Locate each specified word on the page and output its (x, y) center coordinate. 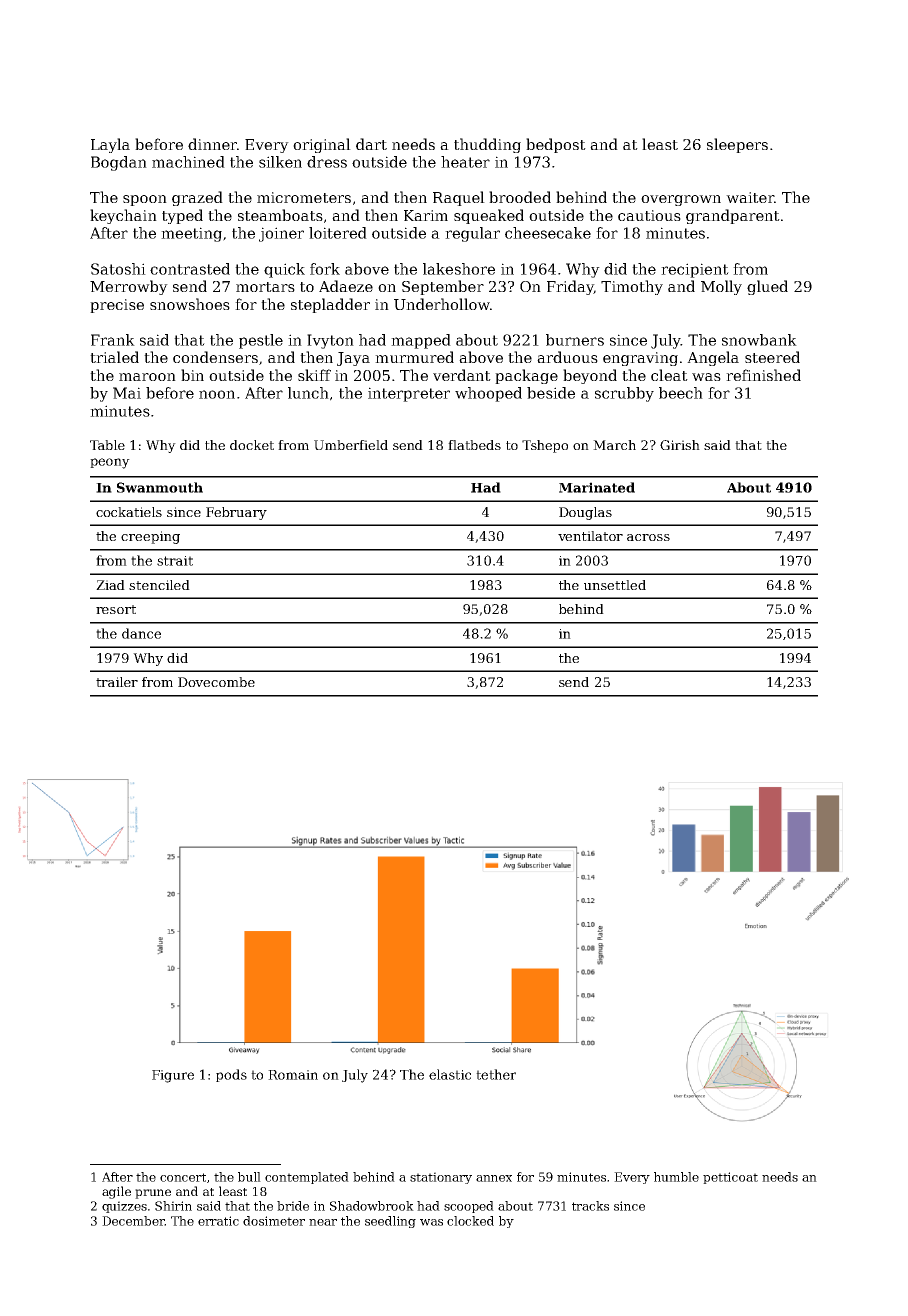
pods (231, 1075)
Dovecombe (216, 682)
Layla (110, 145)
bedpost (556, 145)
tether (496, 1074)
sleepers (737, 145)
